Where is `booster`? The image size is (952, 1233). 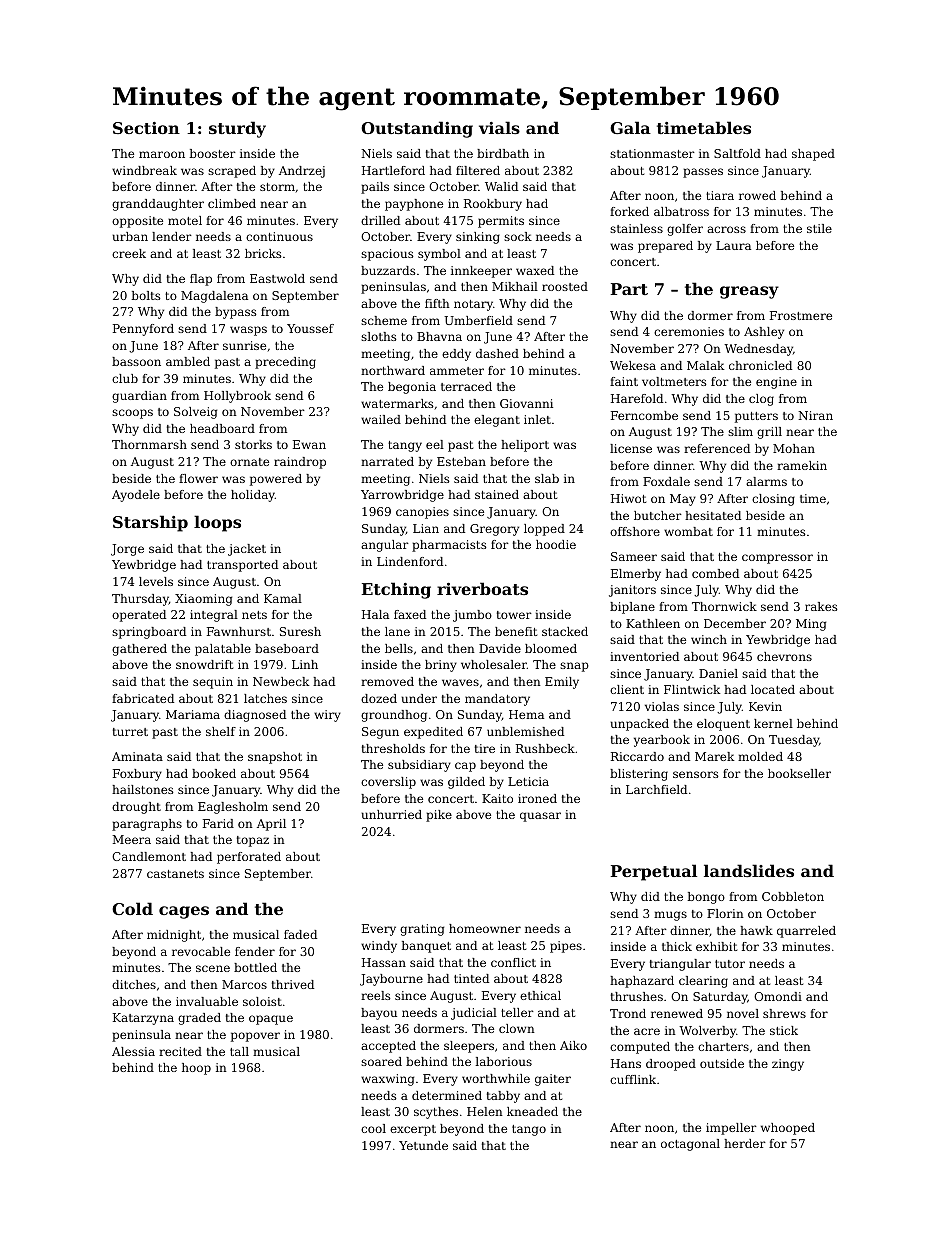 booster is located at coordinates (212, 153).
